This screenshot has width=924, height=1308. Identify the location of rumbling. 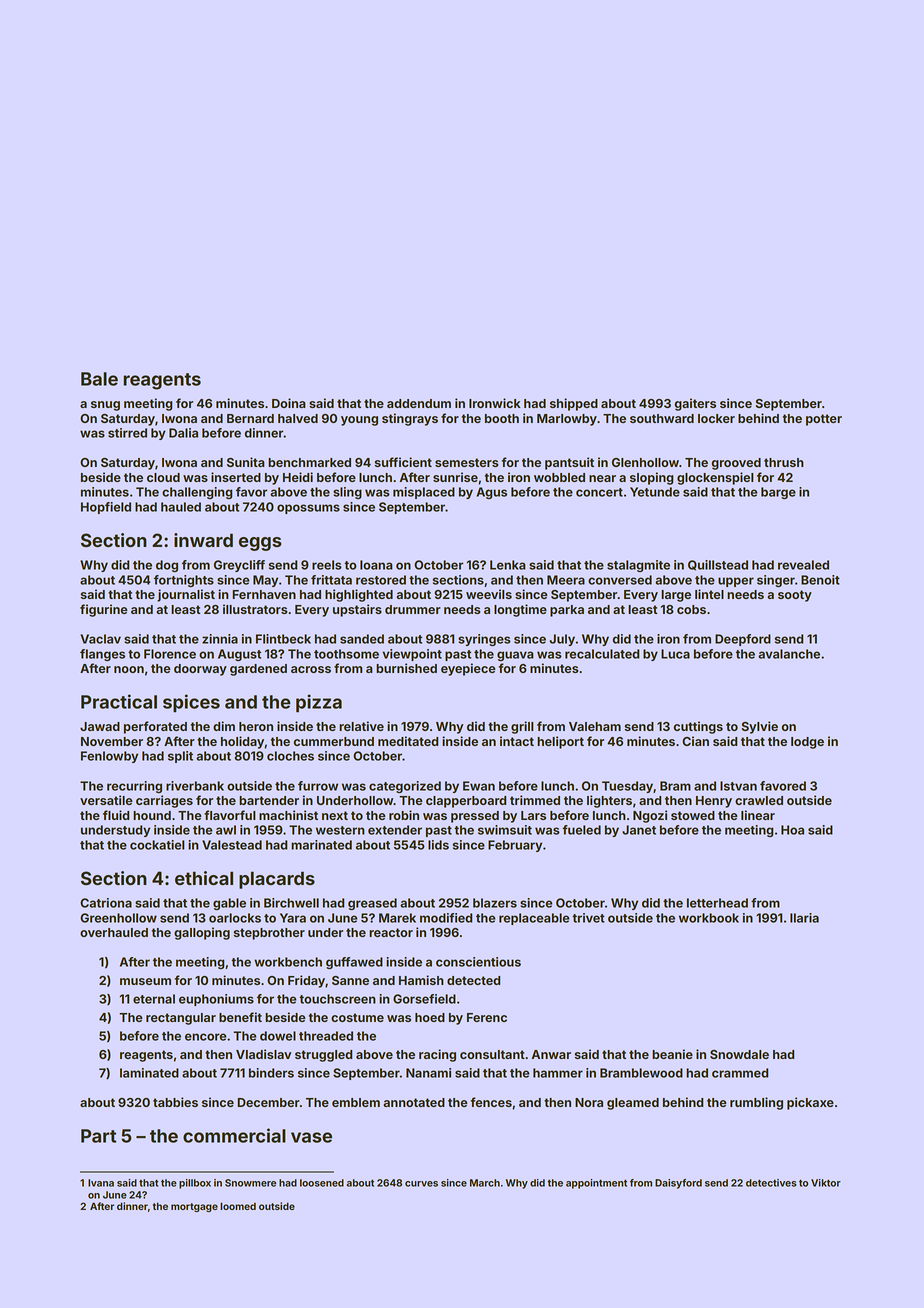
(756, 1103).
